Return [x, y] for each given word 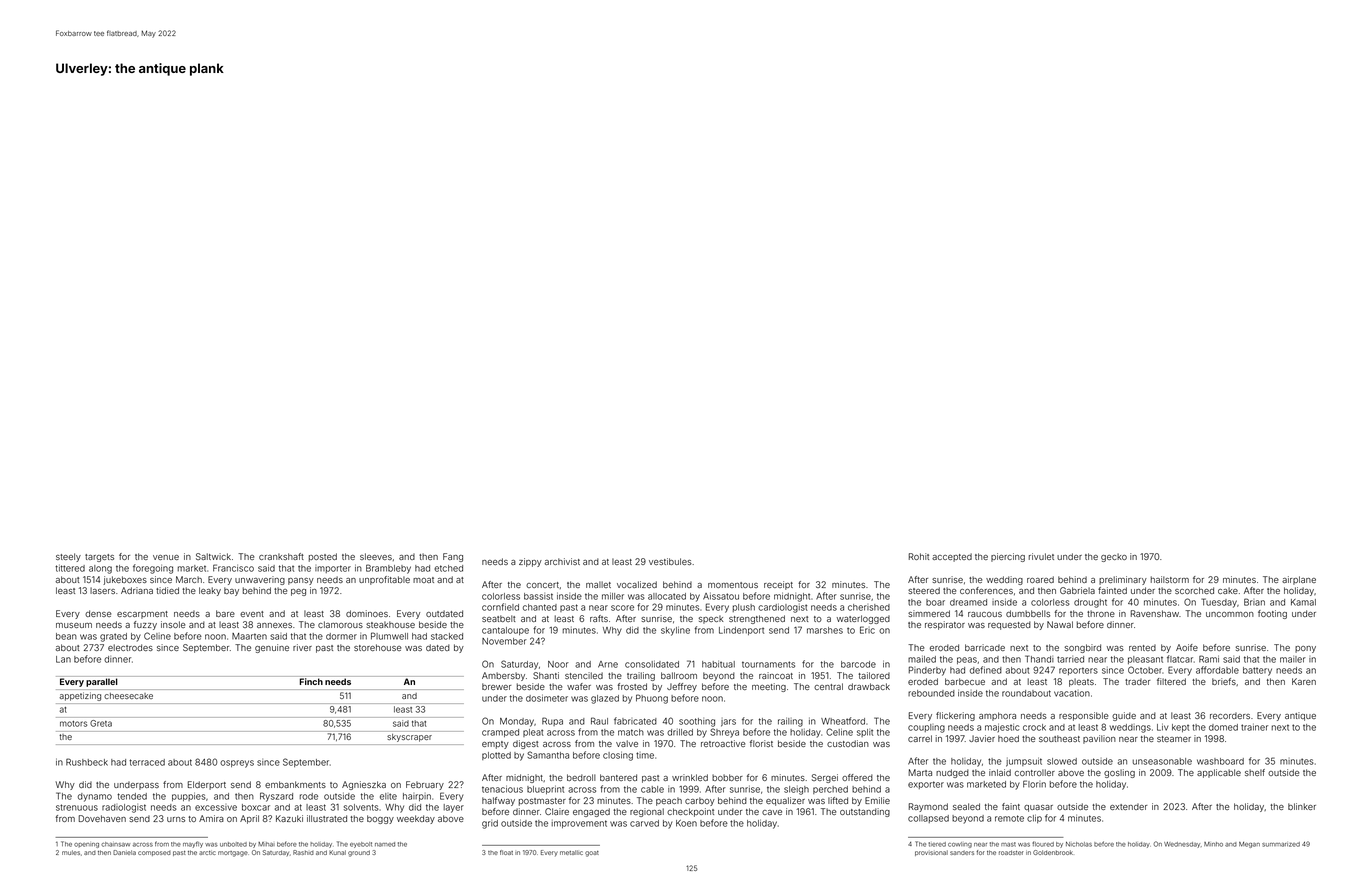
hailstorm [1170, 579]
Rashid [303, 852]
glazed [605, 699]
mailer [1293, 659]
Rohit [919, 556]
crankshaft [281, 556]
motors [73, 724]
